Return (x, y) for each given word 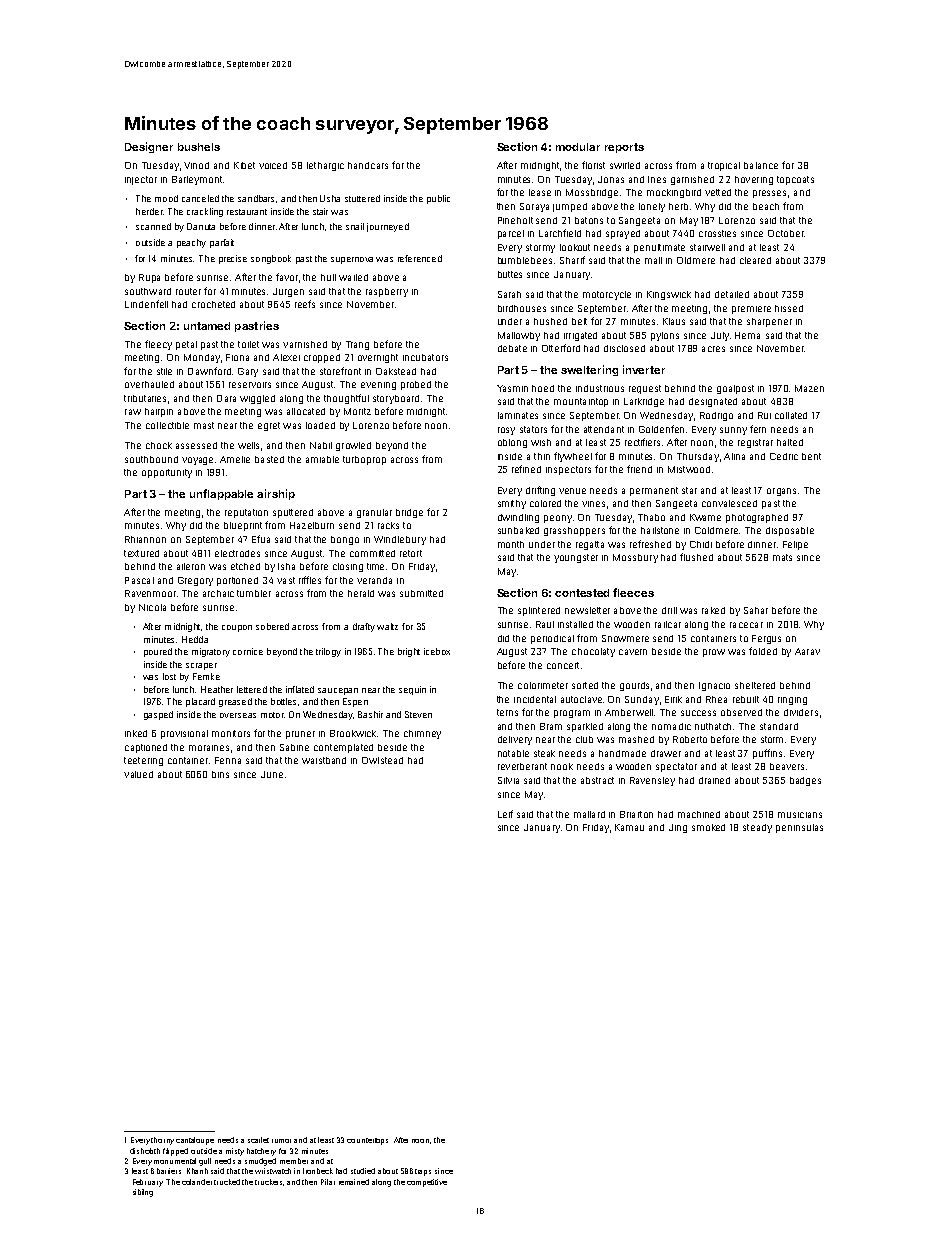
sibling (143, 1193)
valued (138, 774)
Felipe (795, 545)
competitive (427, 1183)
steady (757, 828)
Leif (505, 814)
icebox (437, 651)
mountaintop (581, 402)
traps (423, 1172)
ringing (792, 701)
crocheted (213, 304)
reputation (246, 513)
